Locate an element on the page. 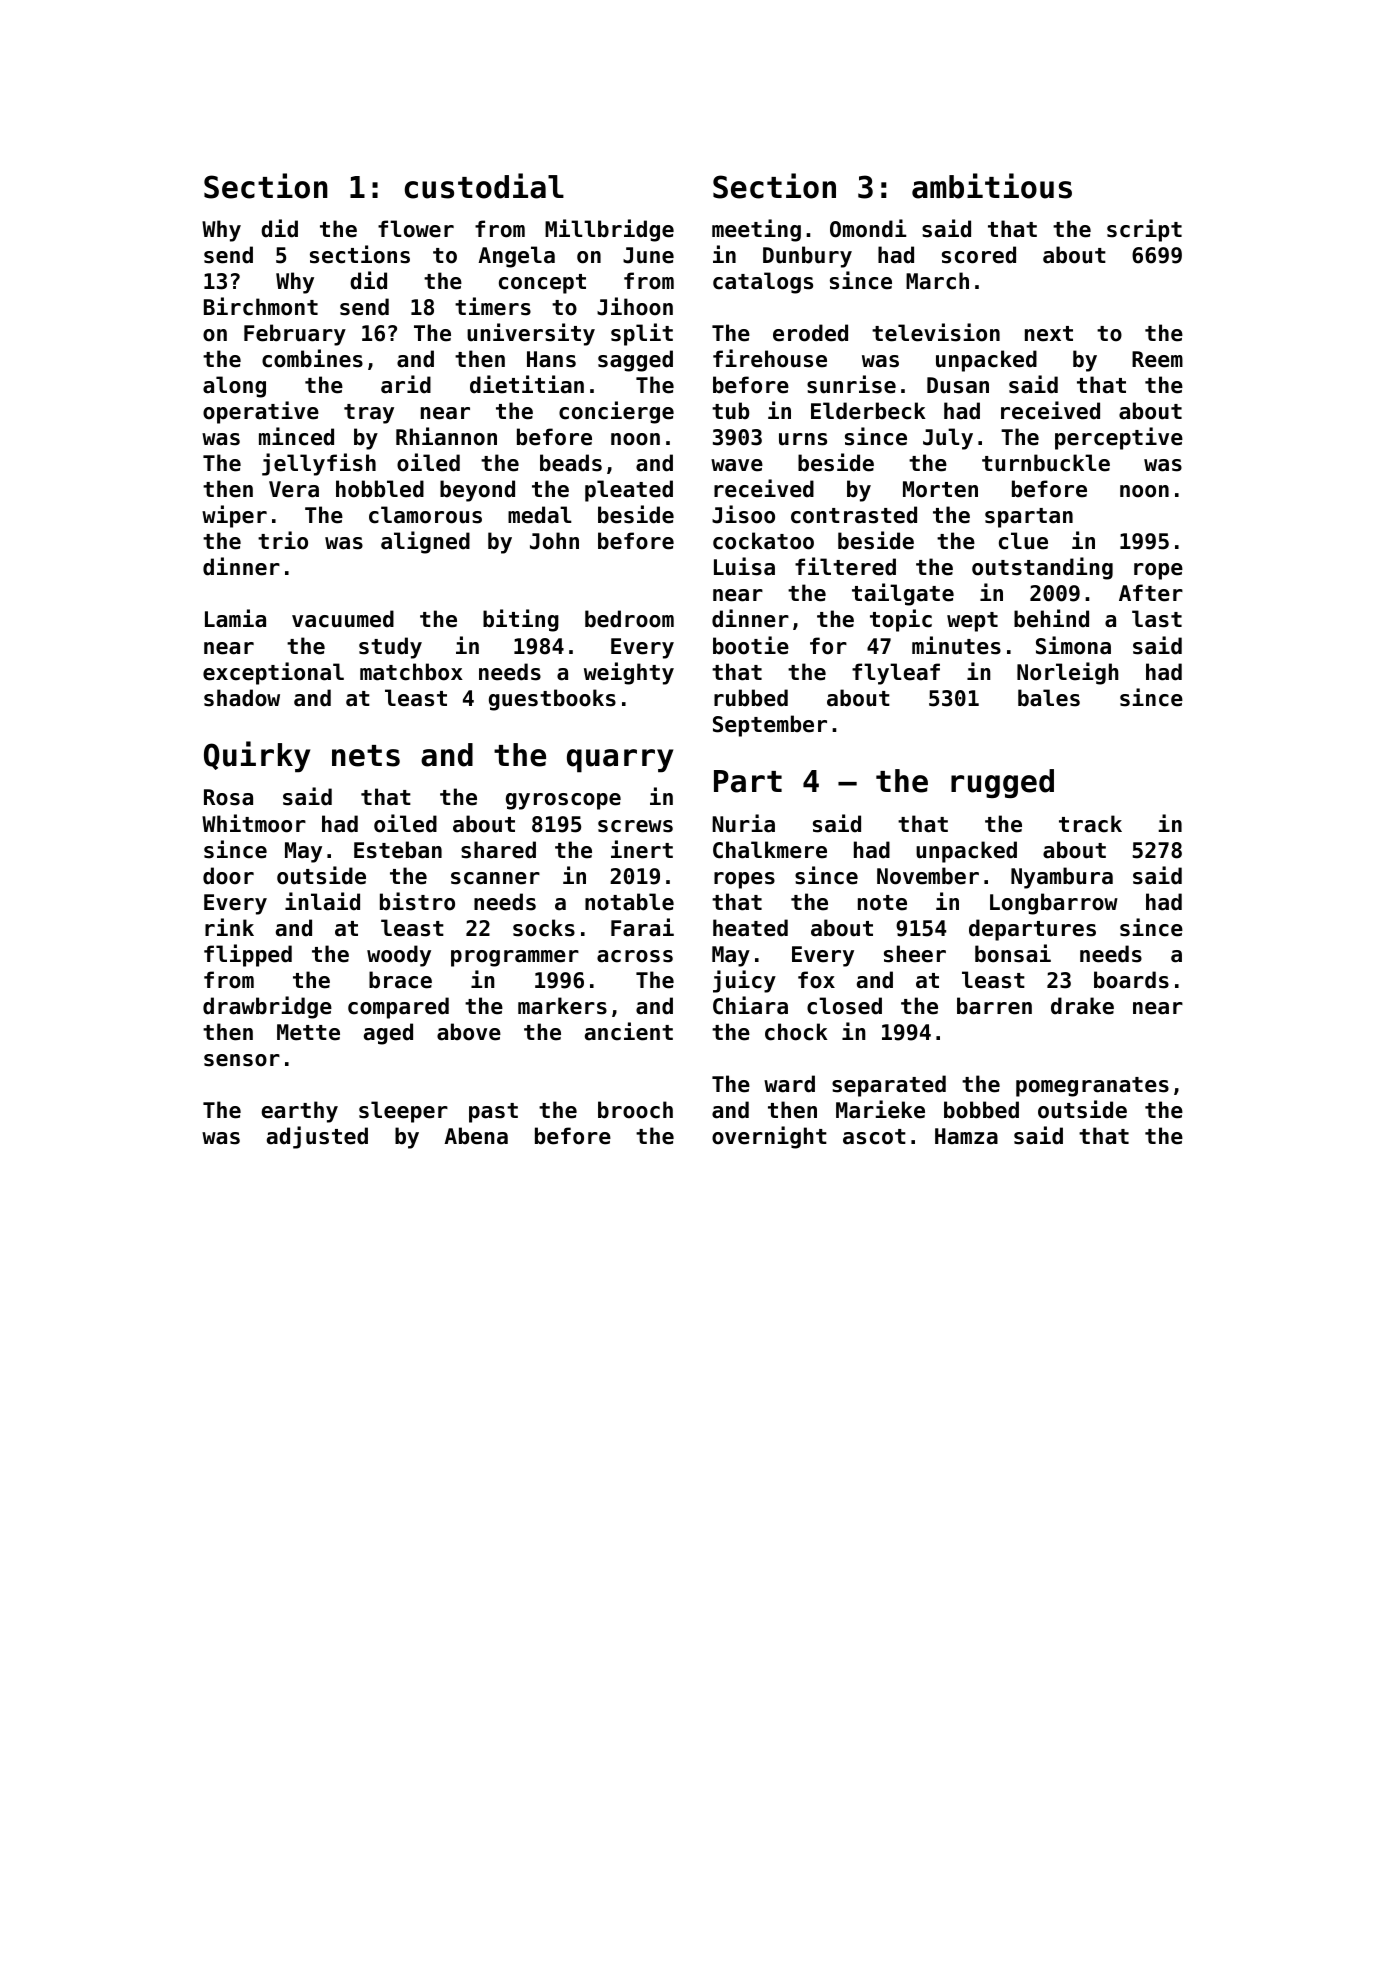 This page has height=1969, width=1386. November is located at coordinates (928, 876).
